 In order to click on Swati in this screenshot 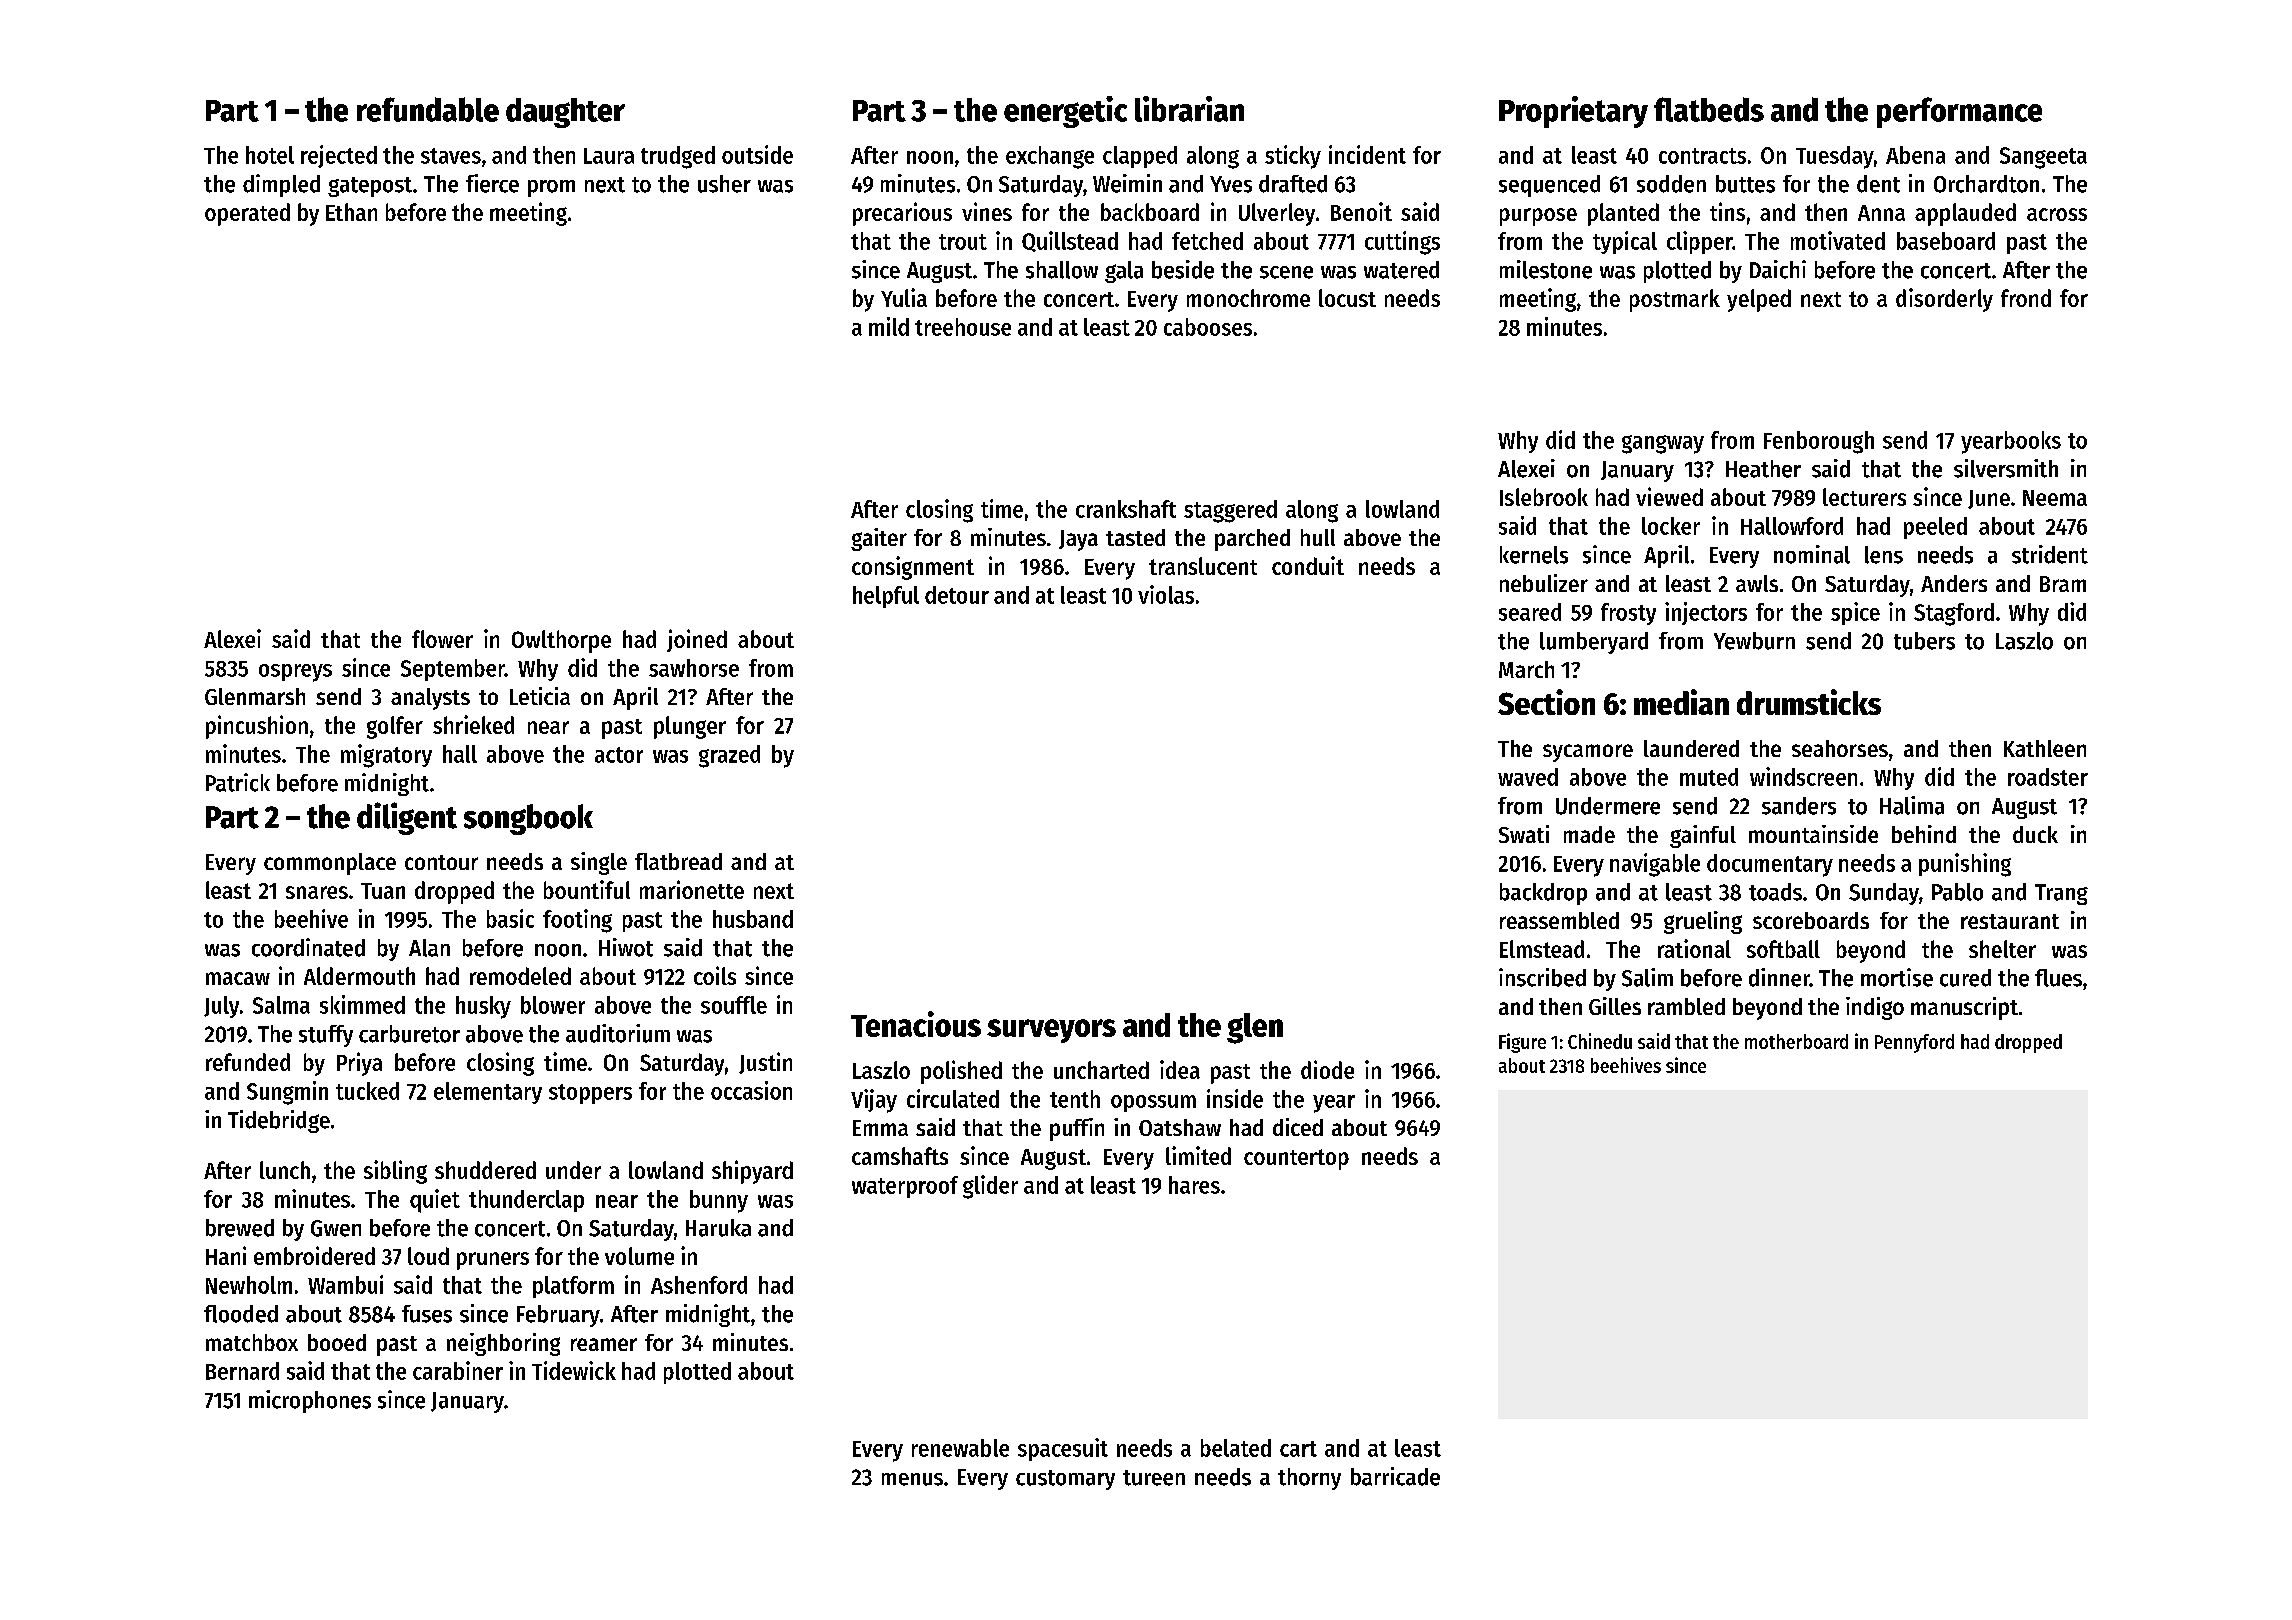, I will do `click(1524, 834)`.
